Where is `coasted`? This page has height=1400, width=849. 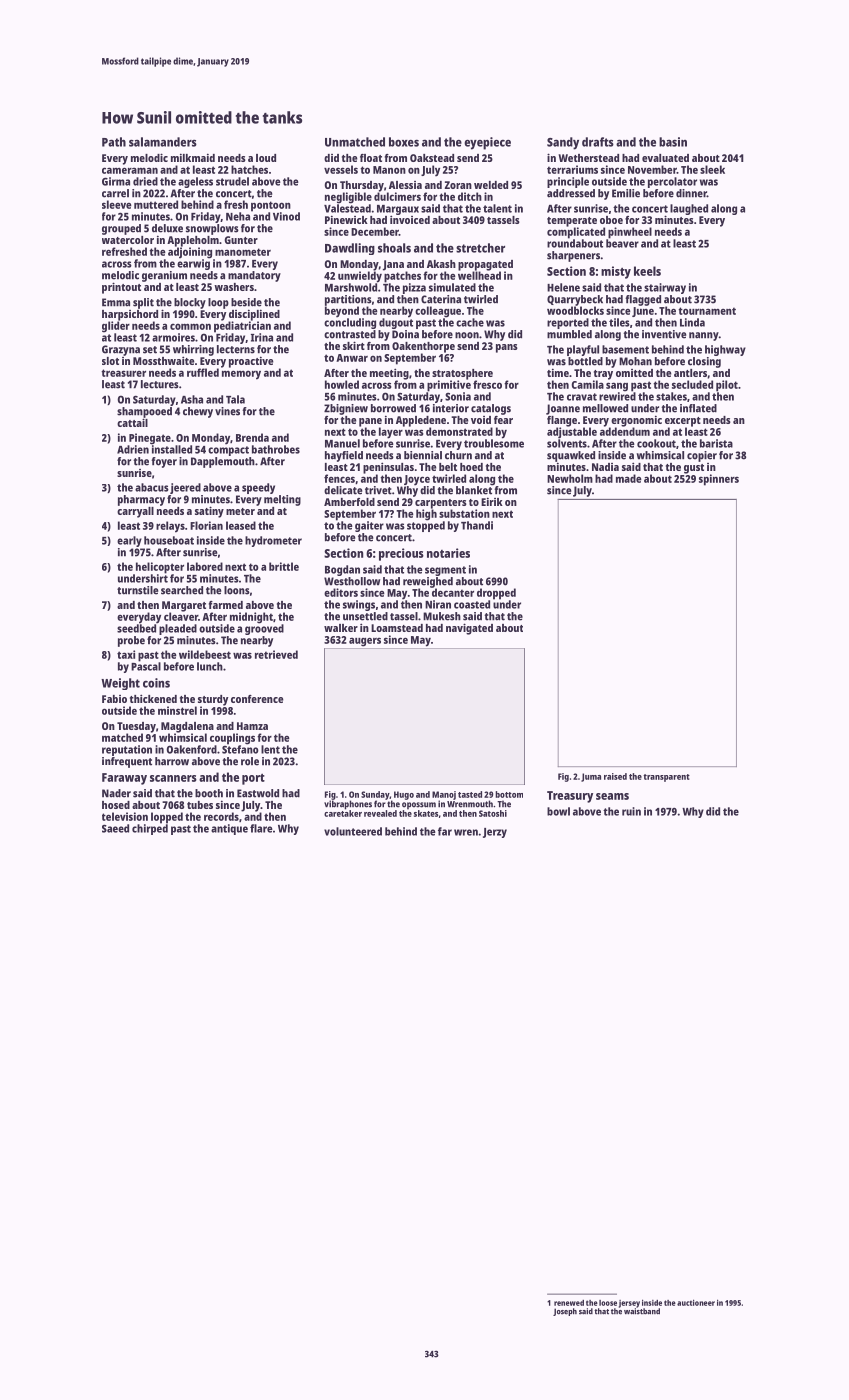
coasted is located at coordinates (472, 604).
